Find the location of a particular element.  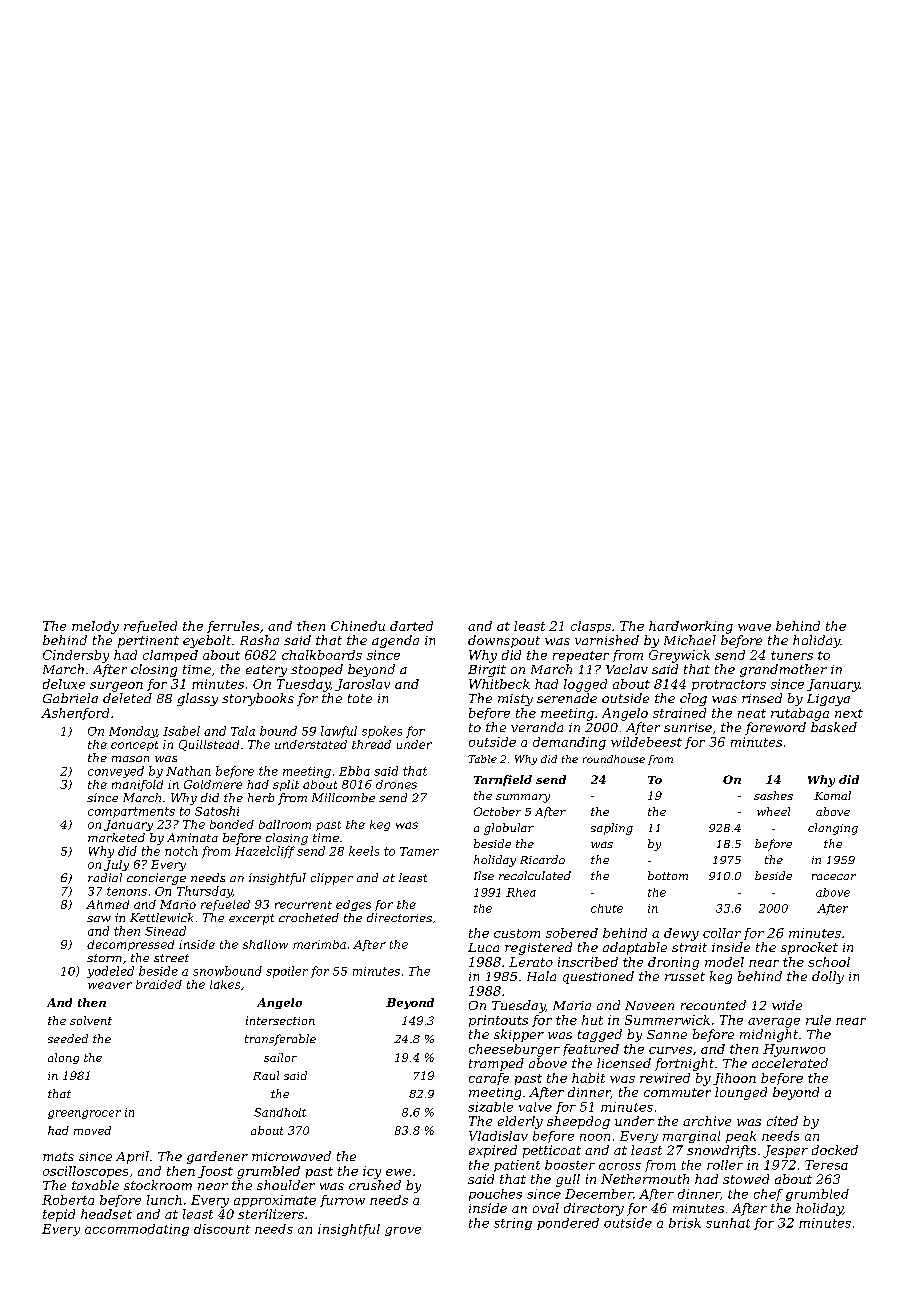

discount is located at coordinates (222, 1229).
